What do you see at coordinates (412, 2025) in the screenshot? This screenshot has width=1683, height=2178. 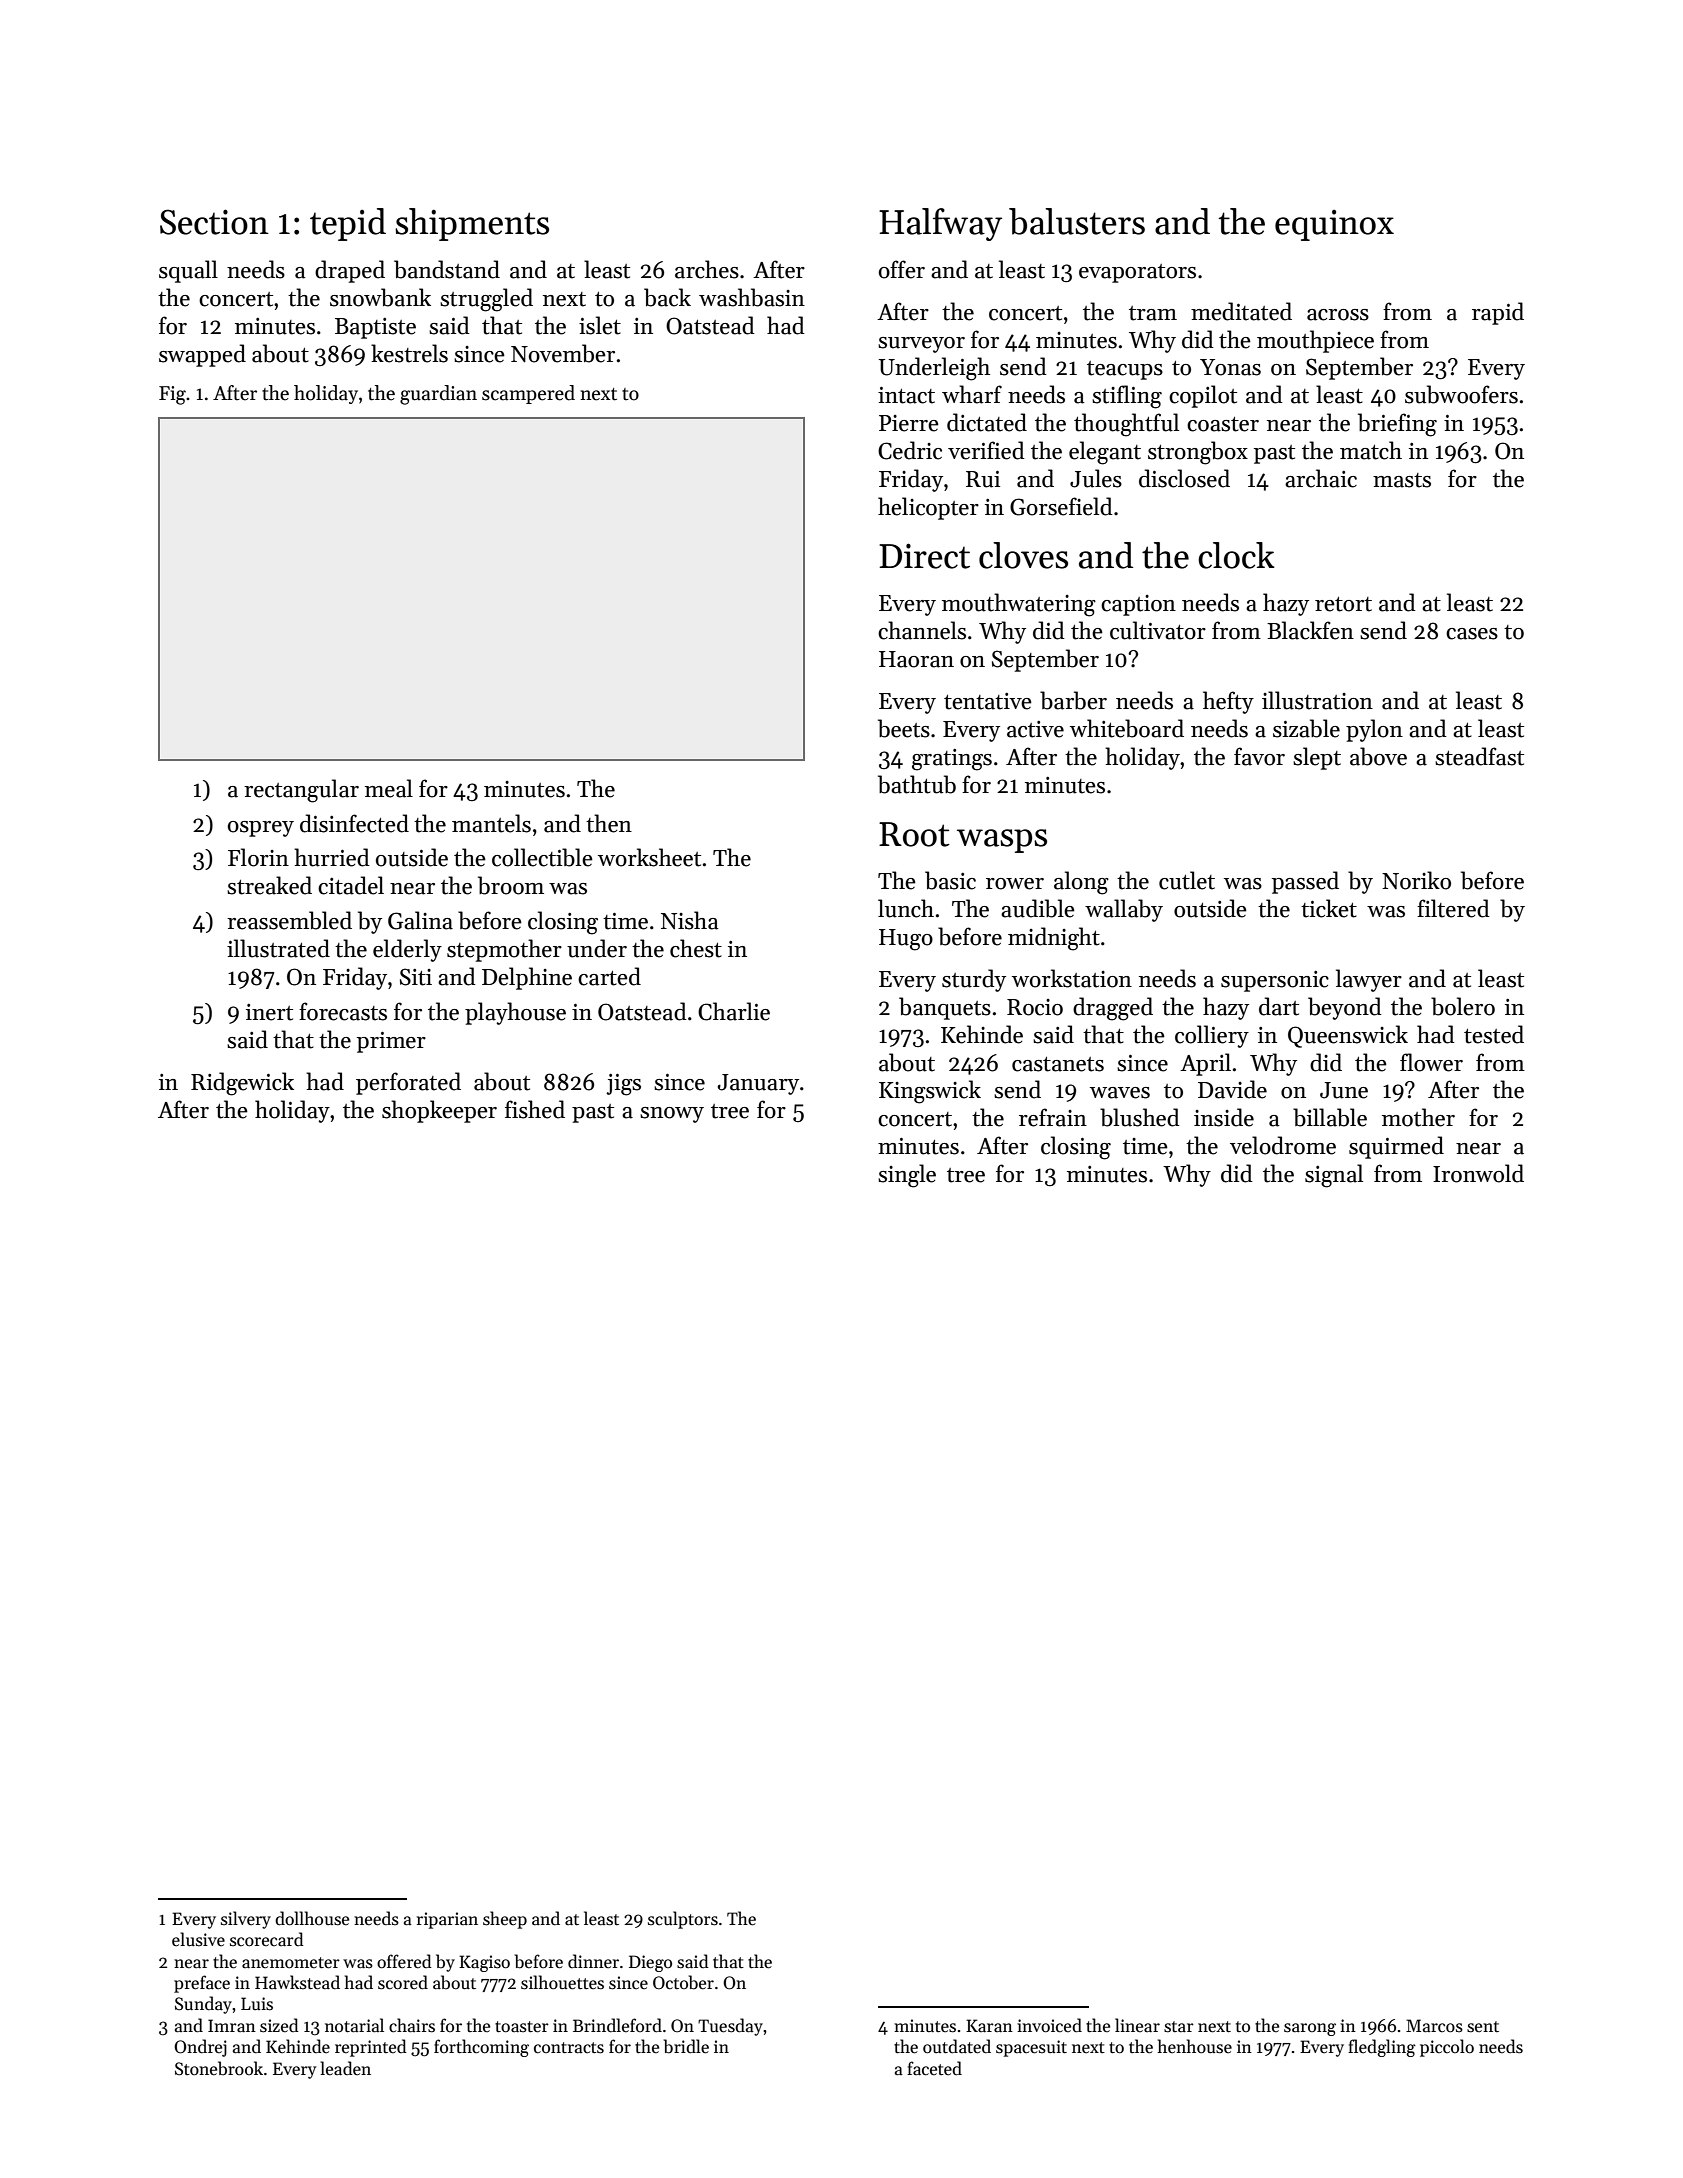 I see `chairs` at bounding box center [412, 2025].
